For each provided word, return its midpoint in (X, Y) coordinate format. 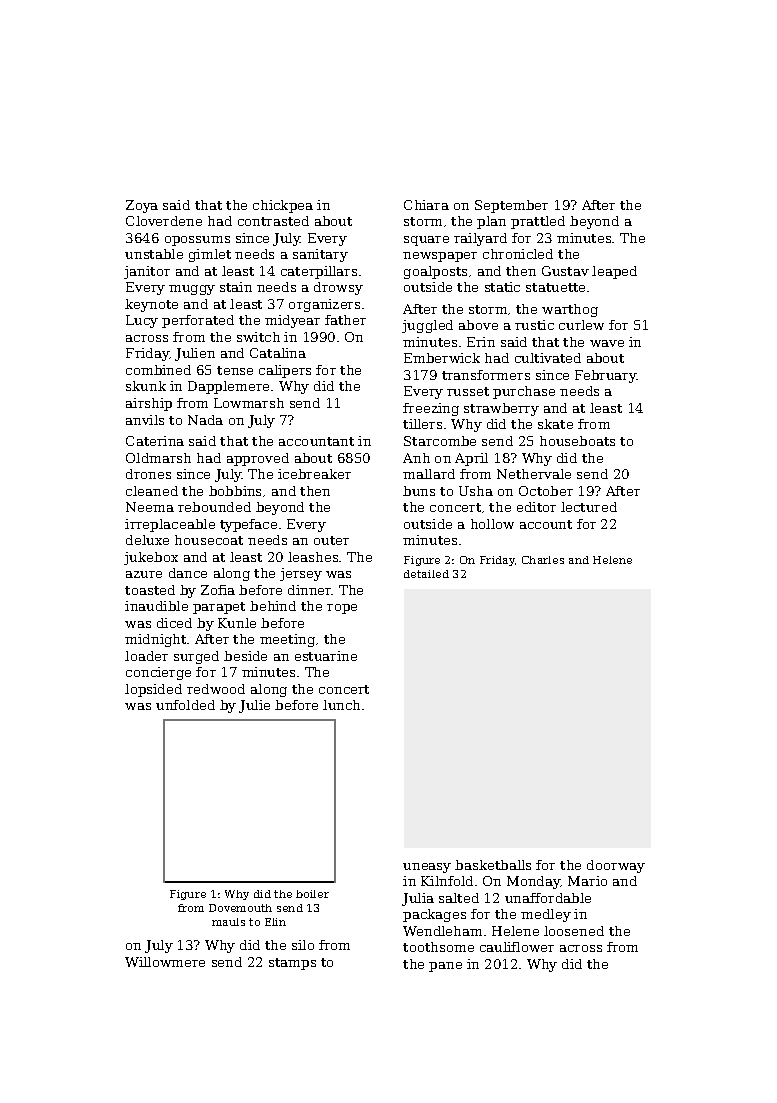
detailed (426, 574)
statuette (555, 287)
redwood (216, 689)
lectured (589, 507)
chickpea (283, 206)
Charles (543, 560)
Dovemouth (240, 908)
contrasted (273, 221)
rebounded (214, 507)
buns (419, 491)
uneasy (427, 868)
